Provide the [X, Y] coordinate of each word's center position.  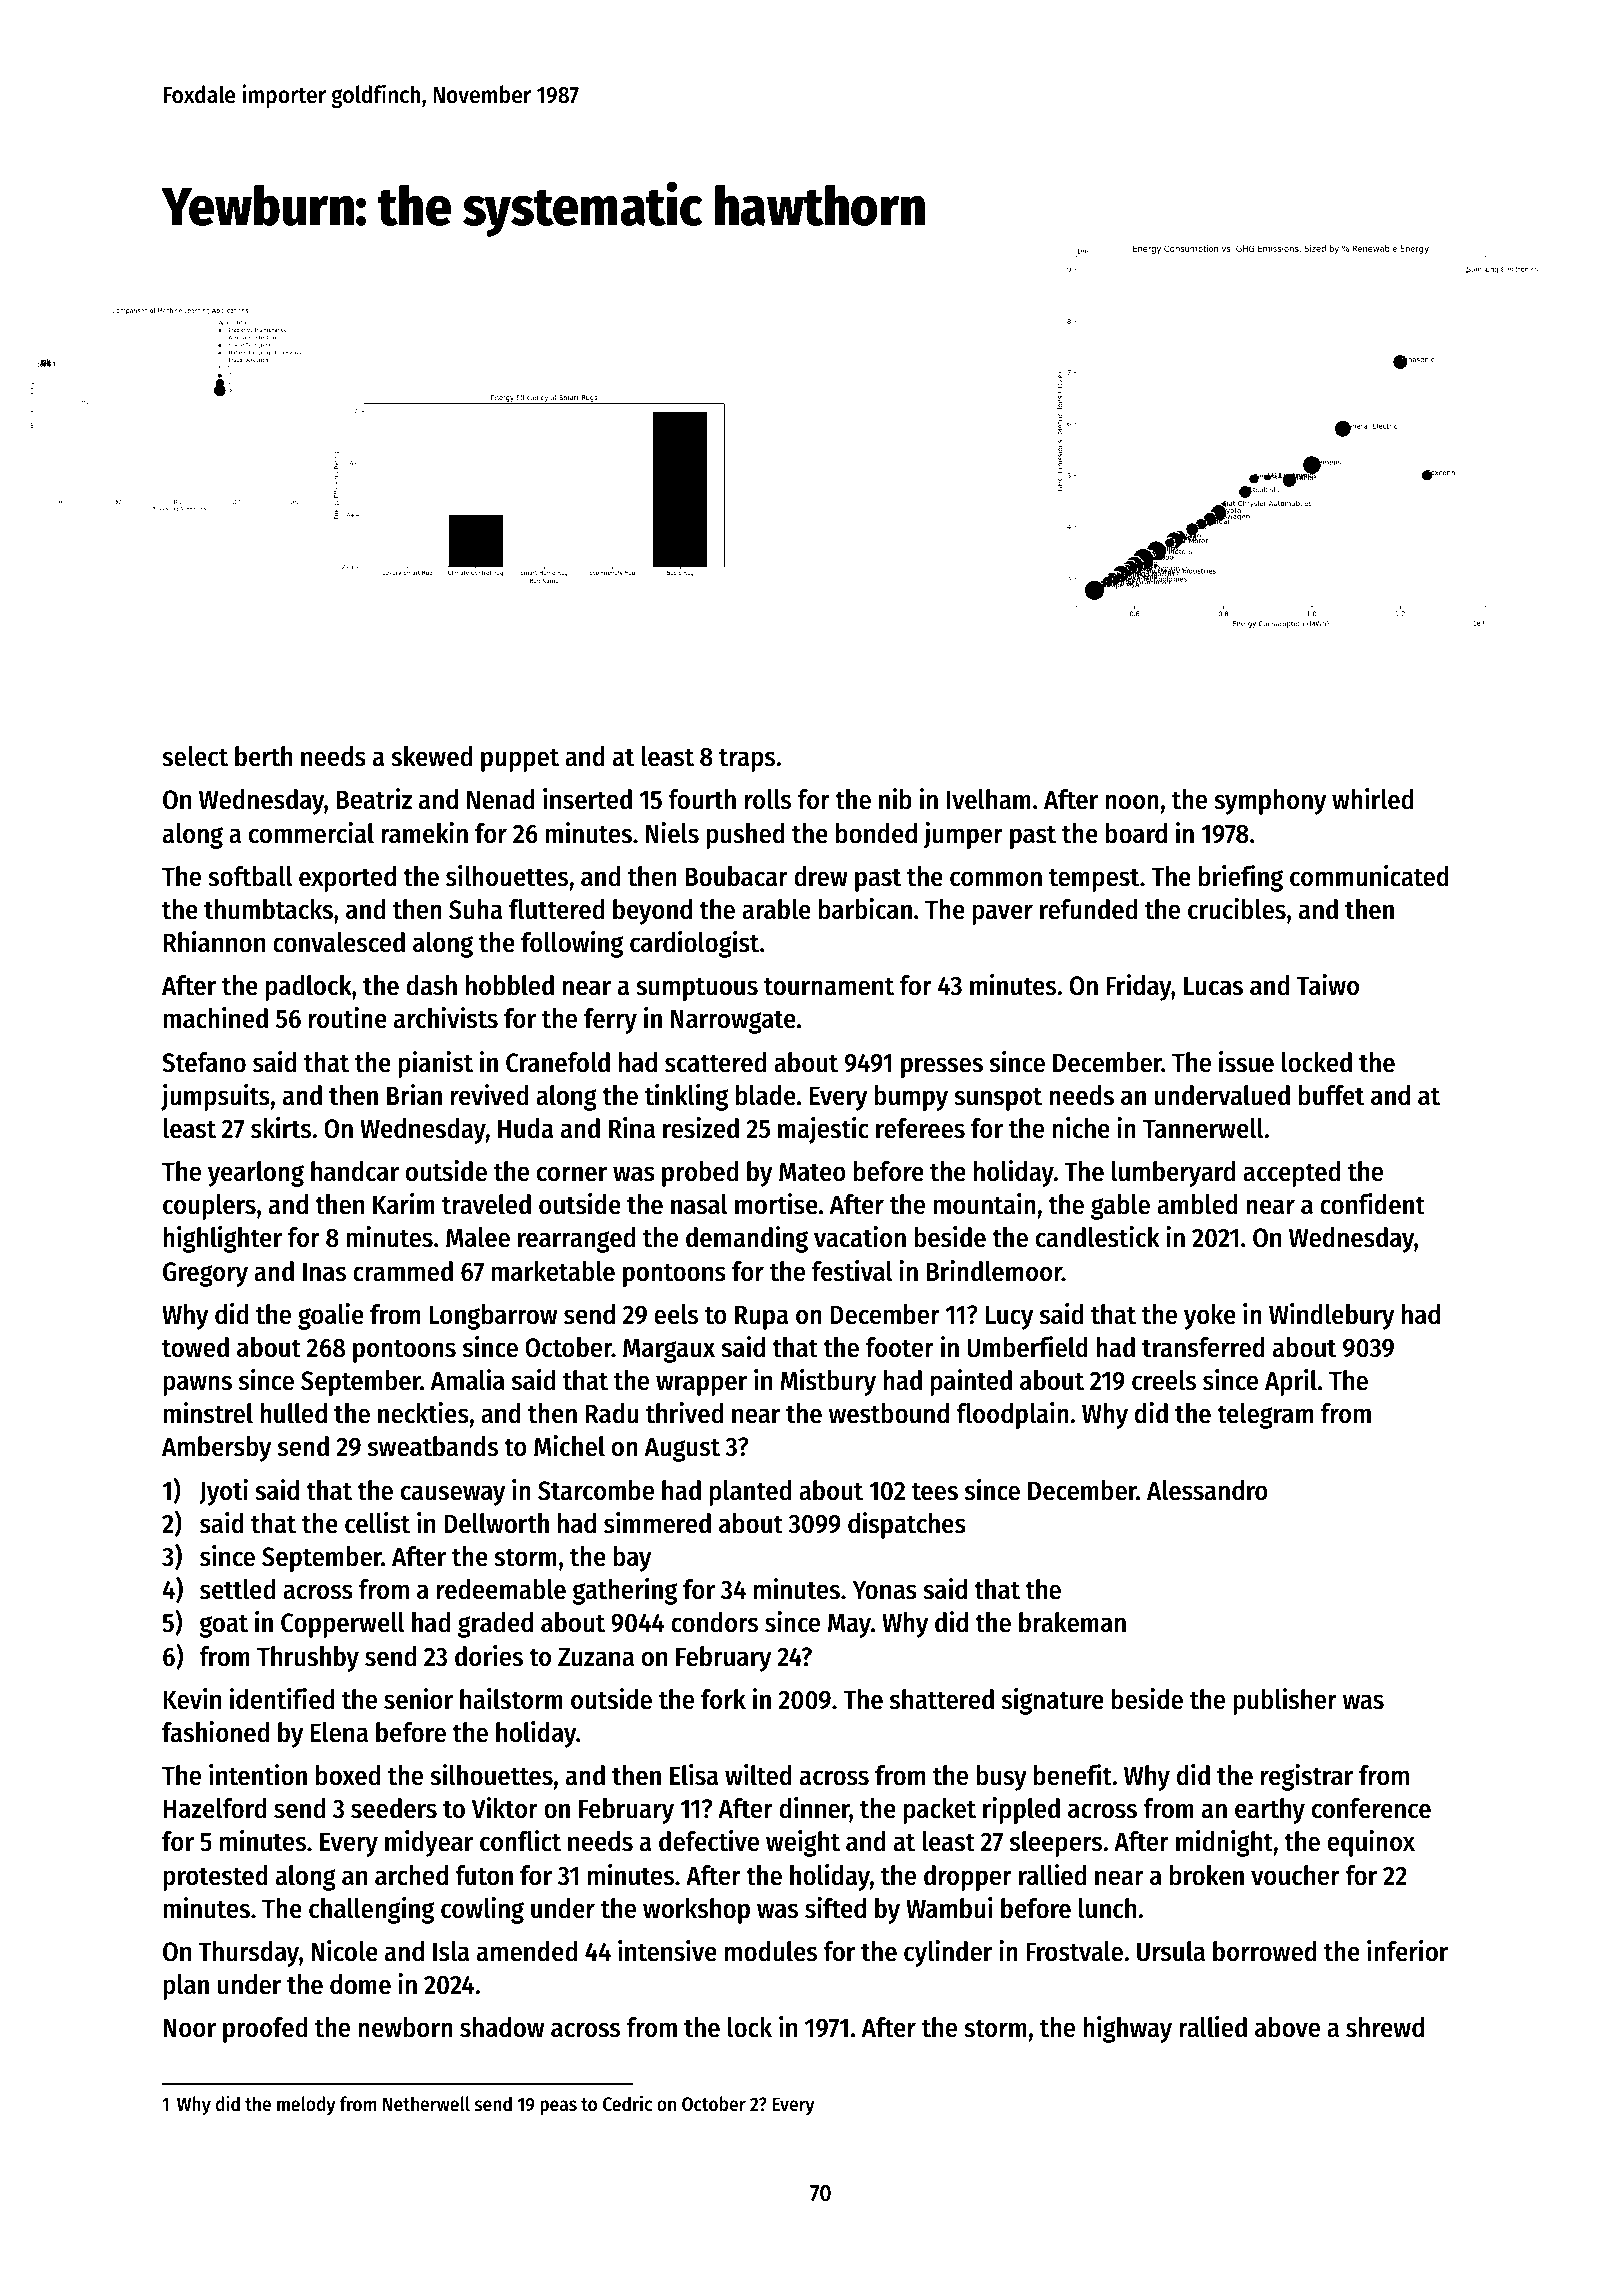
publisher [1285, 1701]
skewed [431, 756]
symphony [1270, 802]
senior [418, 1699]
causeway [453, 1495]
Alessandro [1207, 1490]
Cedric [627, 2103]
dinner [814, 1809]
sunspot [998, 1099]
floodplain [1012, 1415]
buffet [1331, 1095]
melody [306, 2105]
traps [747, 760]
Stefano [204, 1062]
